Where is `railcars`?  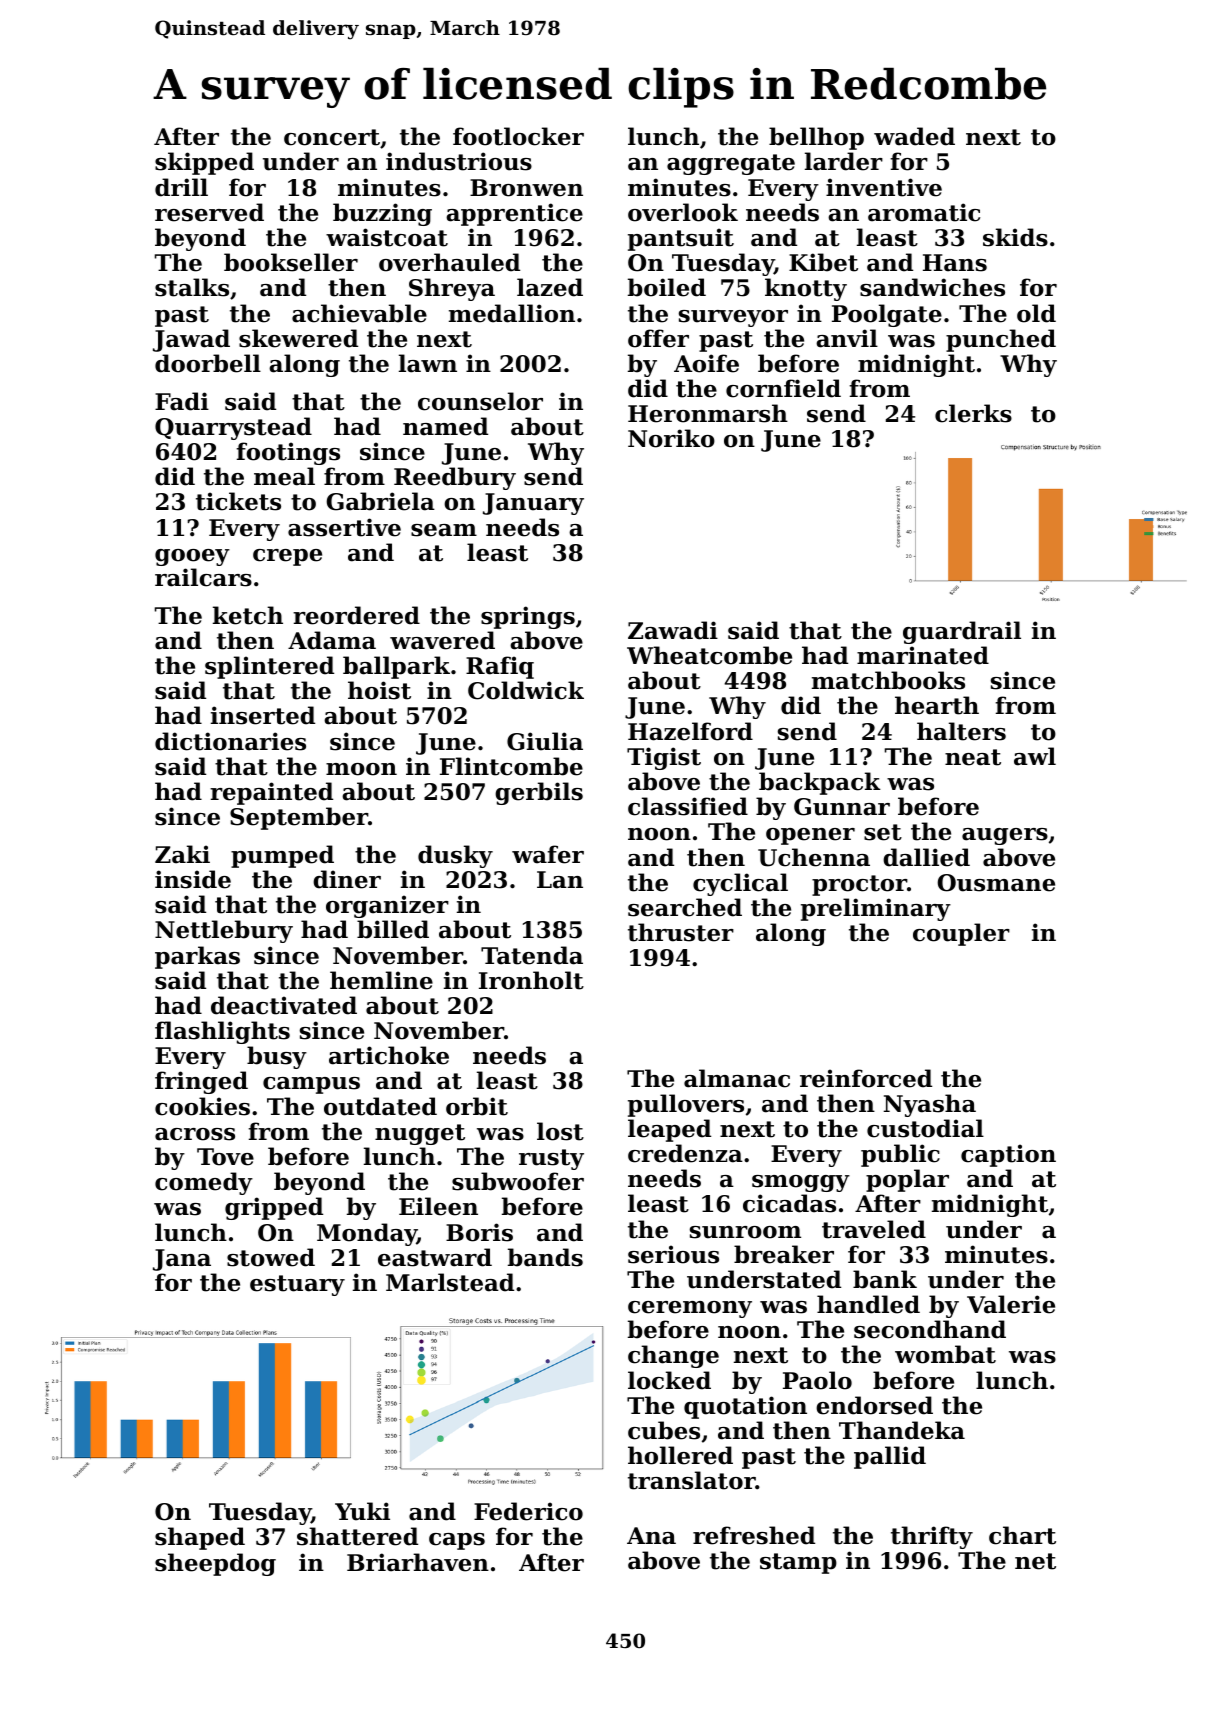 railcars is located at coordinates (203, 577).
